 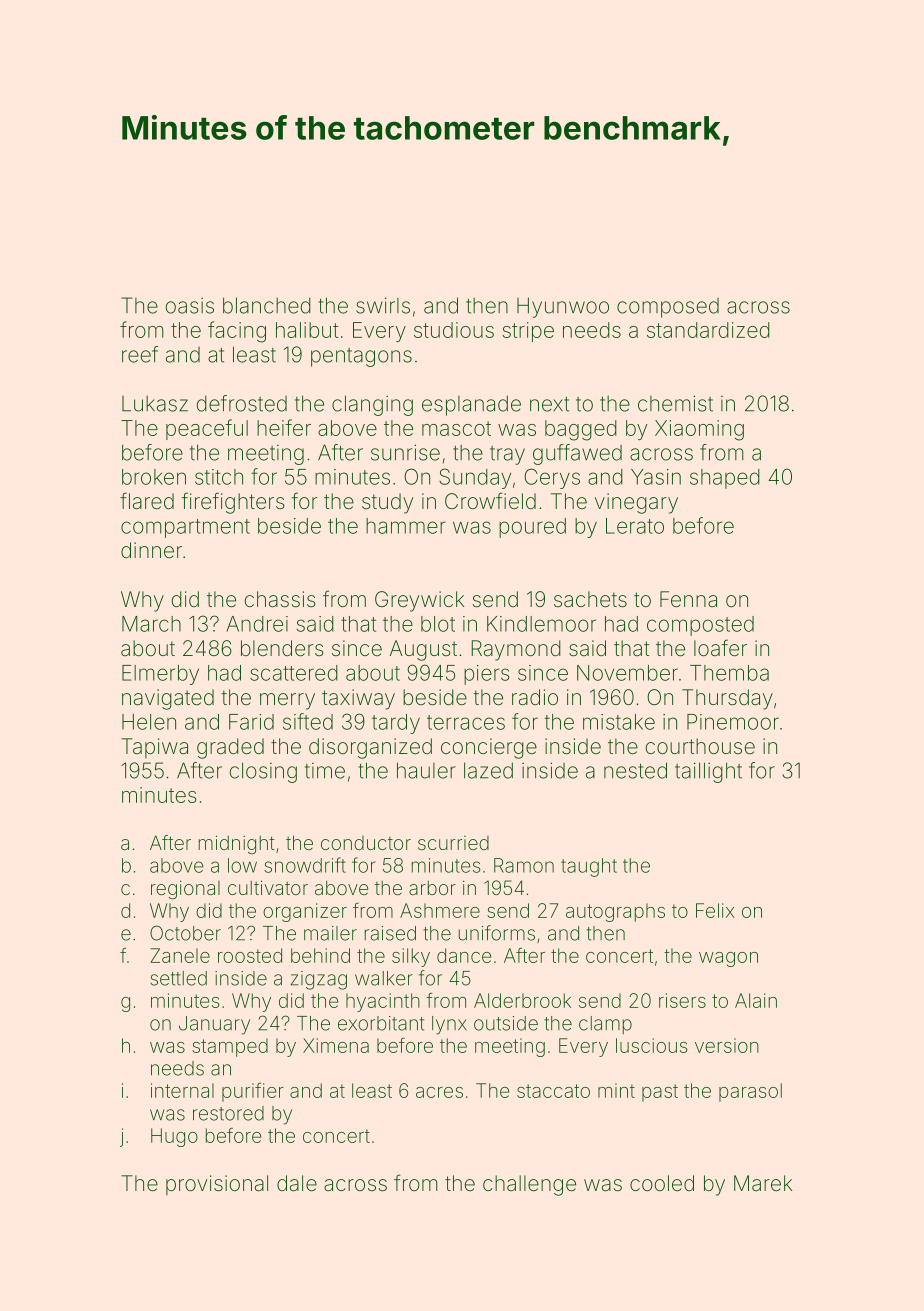 I want to click on sunrise, so click(x=405, y=452).
